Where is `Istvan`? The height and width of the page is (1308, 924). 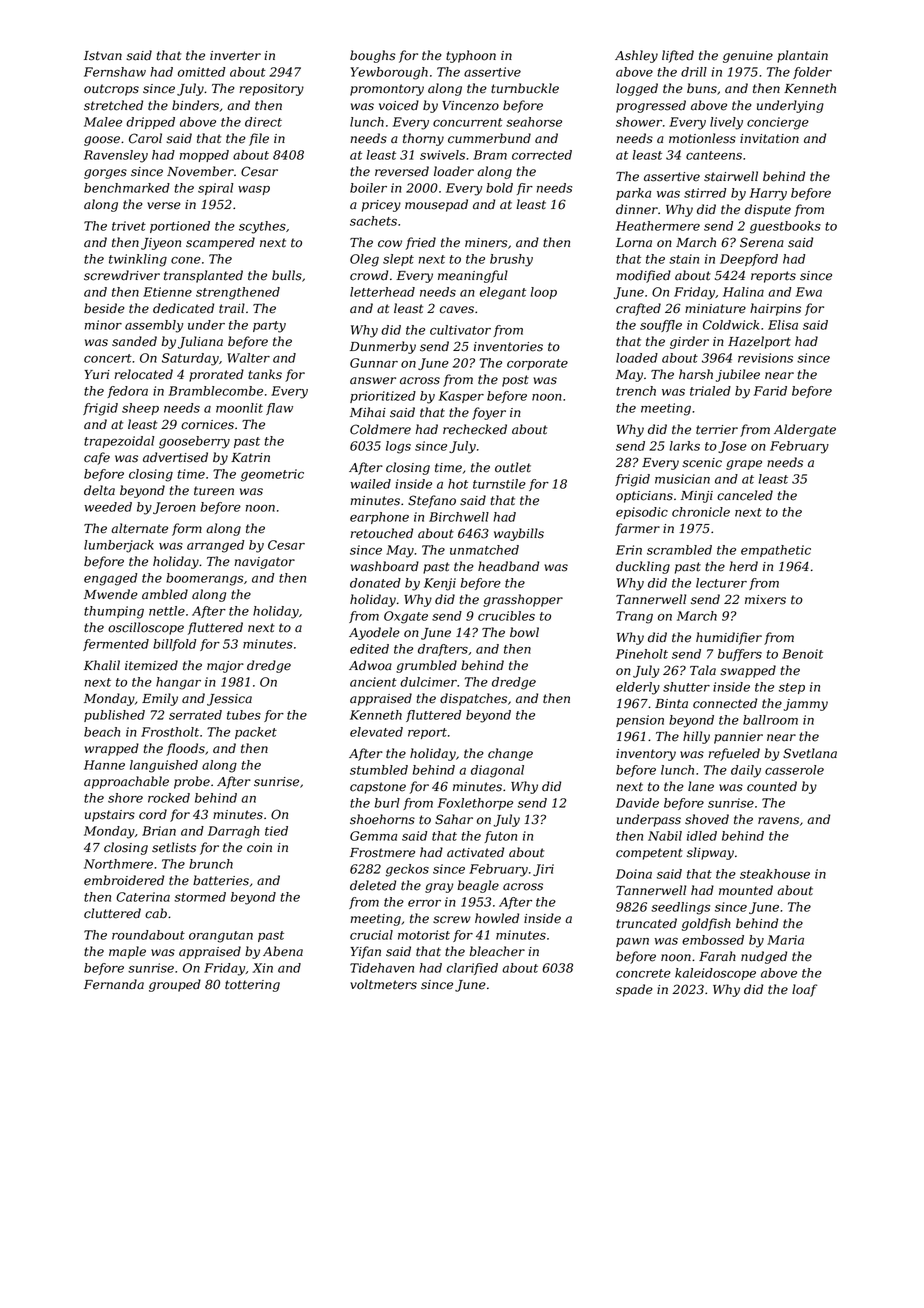
Istvan is located at coordinates (103, 56).
